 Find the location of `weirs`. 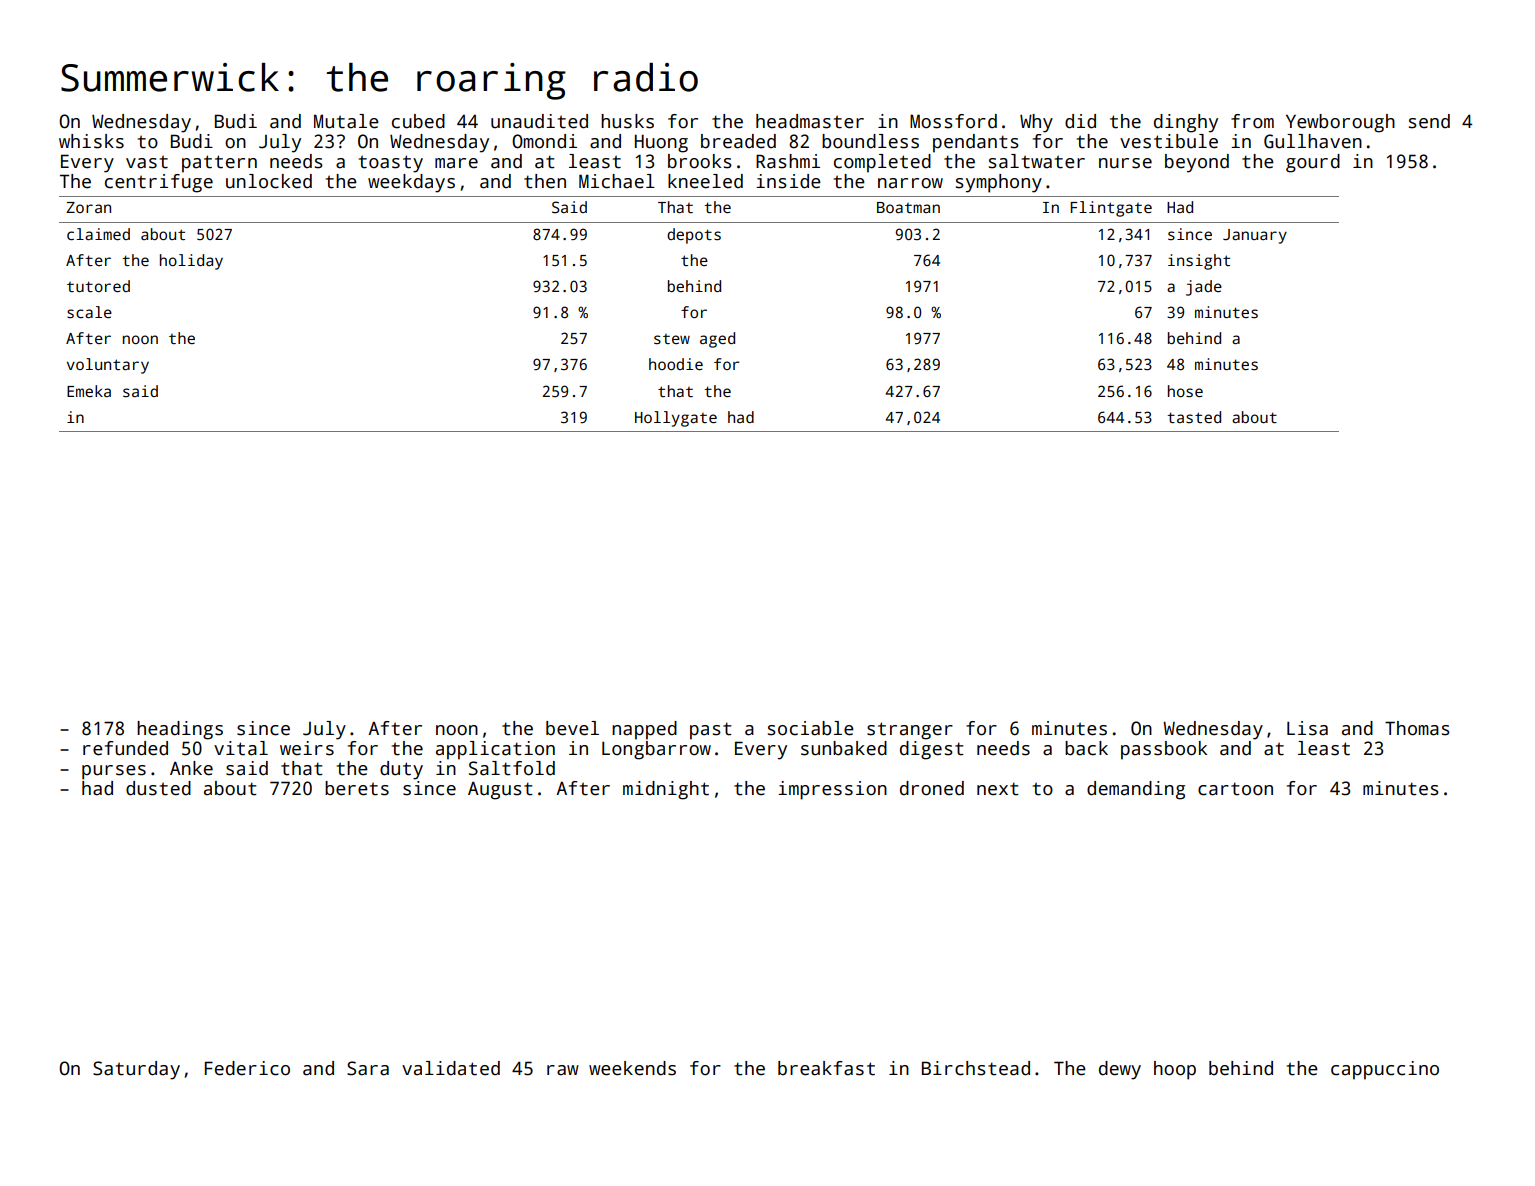

weirs is located at coordinates (307, 748).
